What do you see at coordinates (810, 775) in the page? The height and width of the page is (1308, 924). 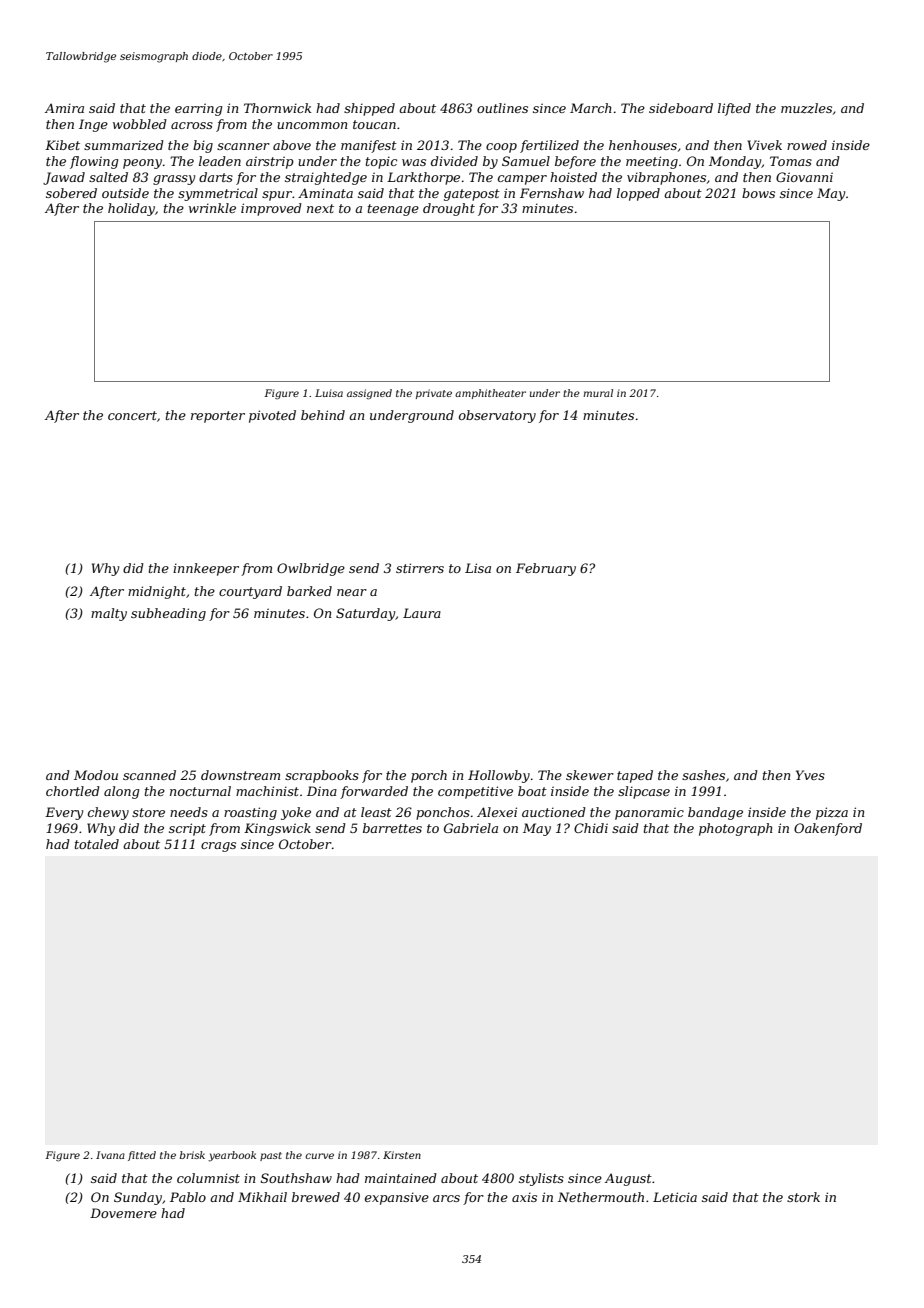 I see `Yves` at bounding box center [810, 775].
